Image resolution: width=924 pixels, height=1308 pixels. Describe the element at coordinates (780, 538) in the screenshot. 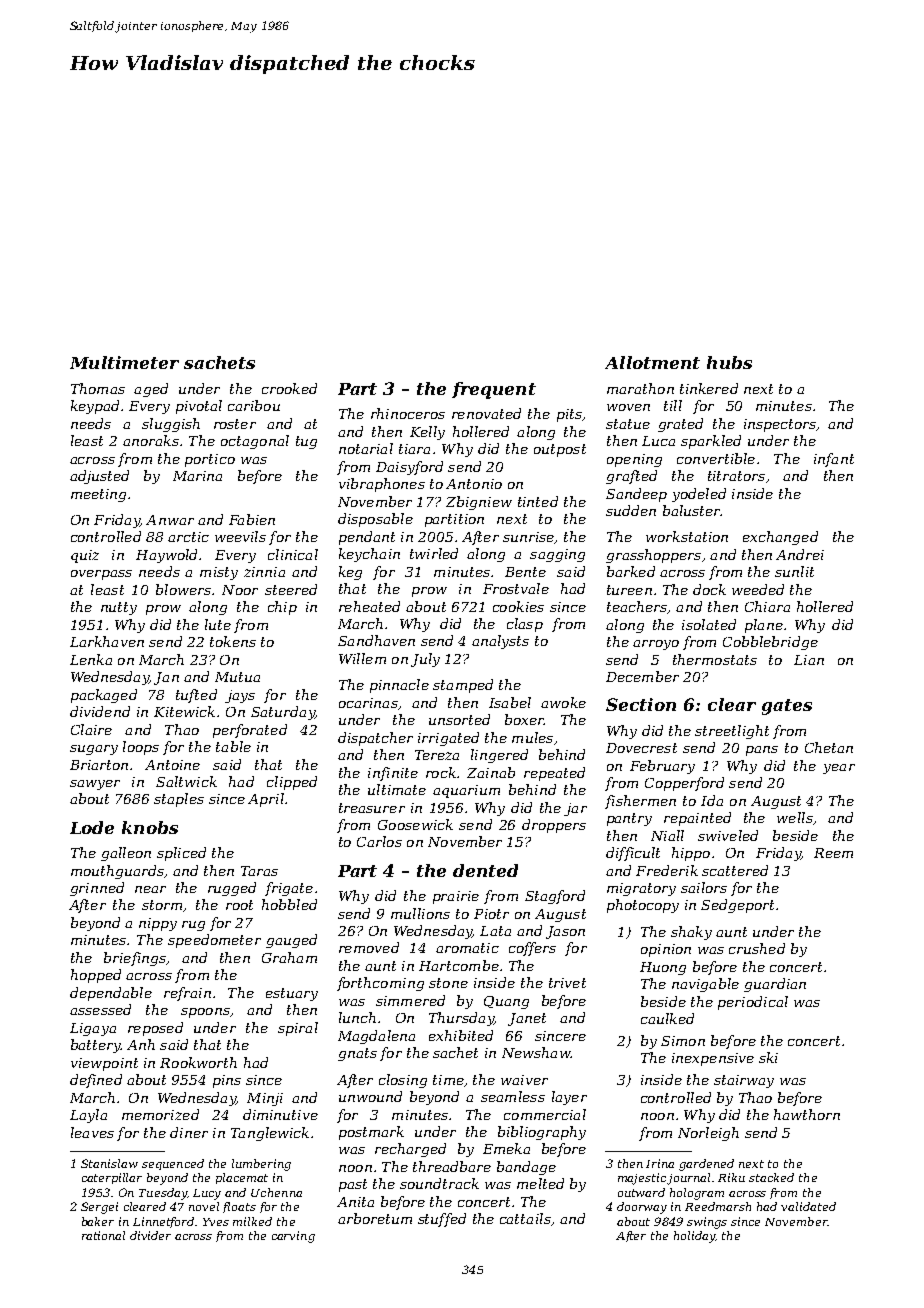

I see `exchanged` at that location.
